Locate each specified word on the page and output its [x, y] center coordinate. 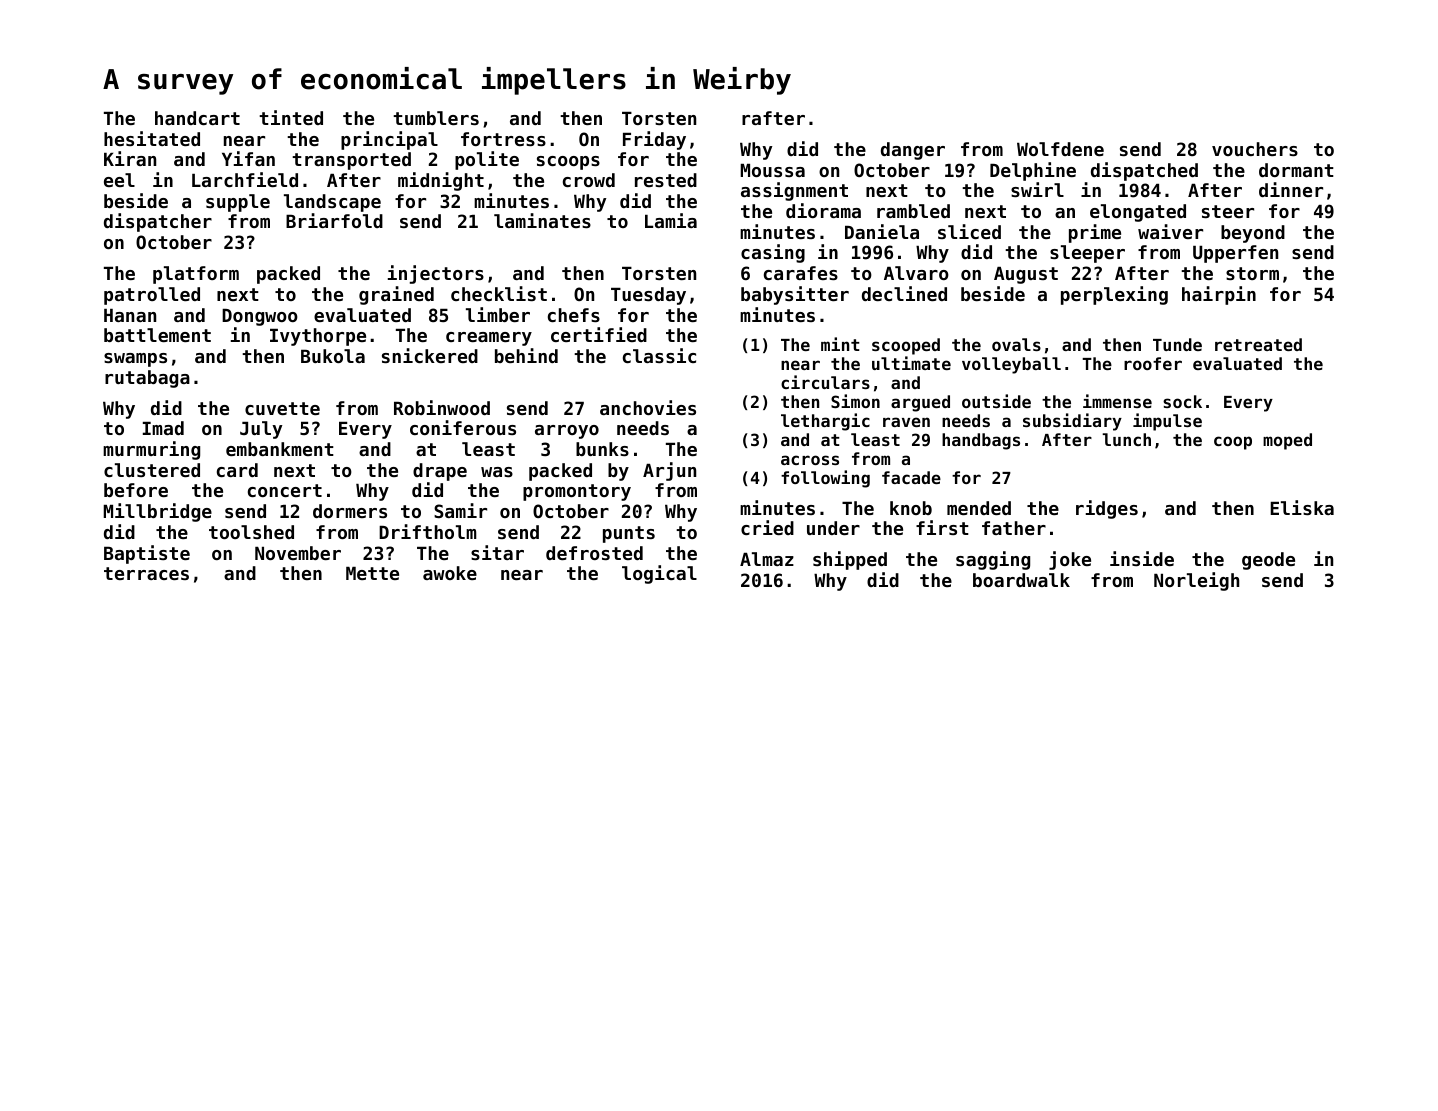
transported [351, 161]
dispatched [1144, 171]
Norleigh [1196, 581]
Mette [372, 573]
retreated [1258, 344]
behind [526, 355]
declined [904, 293]
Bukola [333, 356]
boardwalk [1021, 580]
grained [396, 295]
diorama [823, 210]
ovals [1016, 344]
